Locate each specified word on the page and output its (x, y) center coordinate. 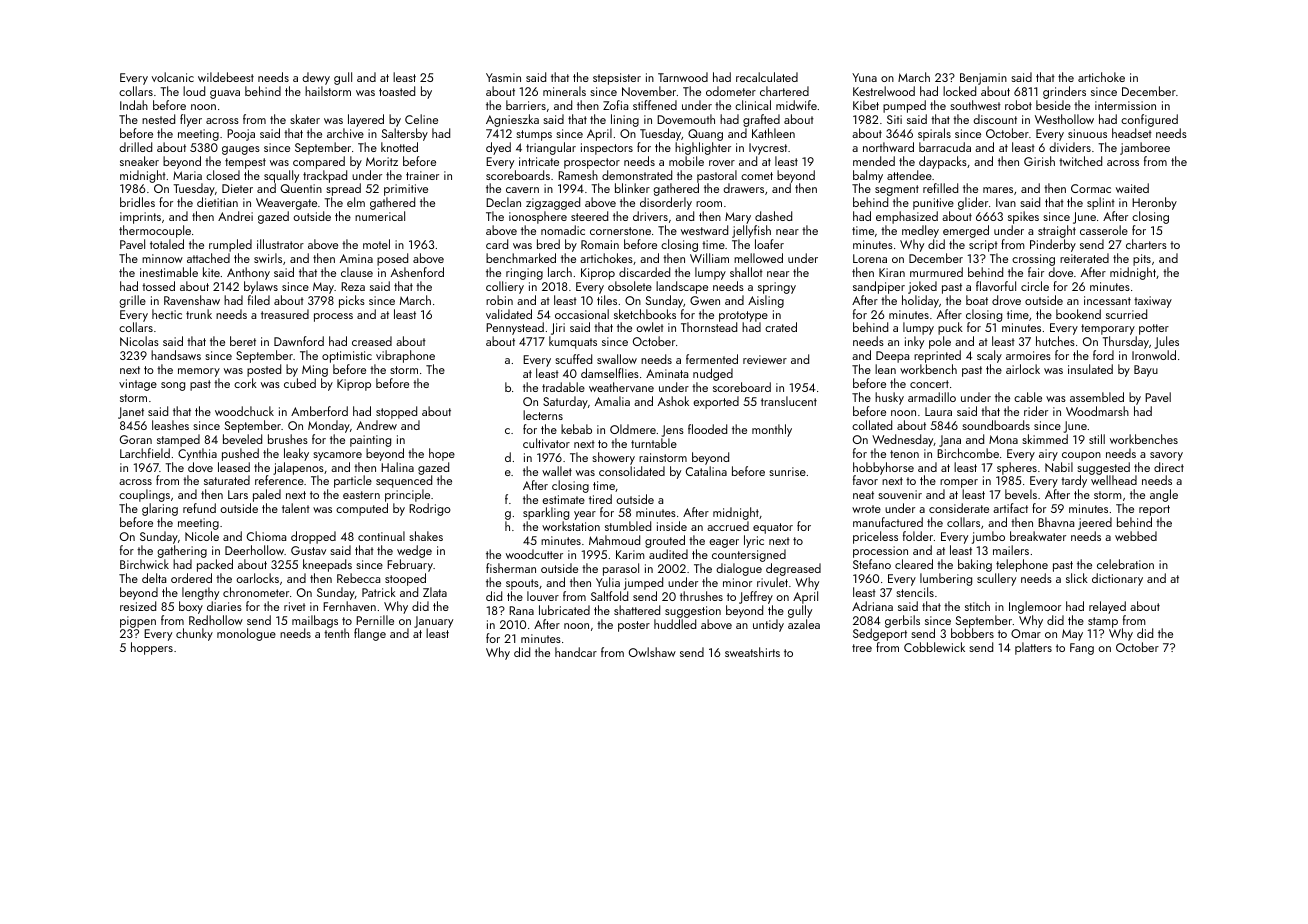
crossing (1033, 260)
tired (600, 499)
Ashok (673, 401)
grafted (761, 120)
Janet (131, 413)
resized (138, 606)
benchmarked (521, 258)
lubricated (564, 610)
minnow (162, 258)
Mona (1003, 439)
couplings (144, 495)
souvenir (900, 494)
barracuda (945, 147)
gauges (241, 150)
